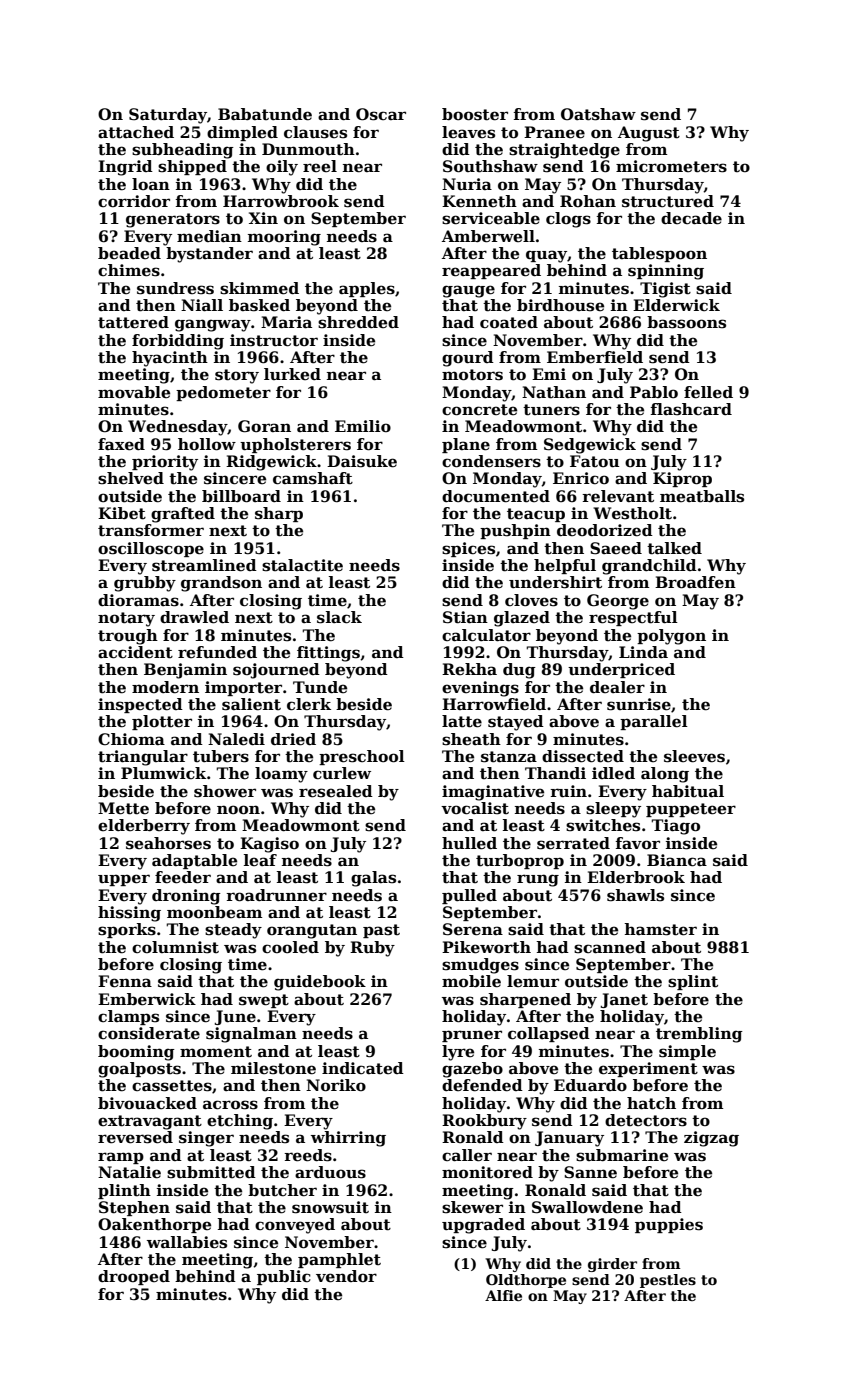 This document has height=1400, width=849. Describe the element at coordinates (486, 635) in the document. I see `calculator` at that location.
